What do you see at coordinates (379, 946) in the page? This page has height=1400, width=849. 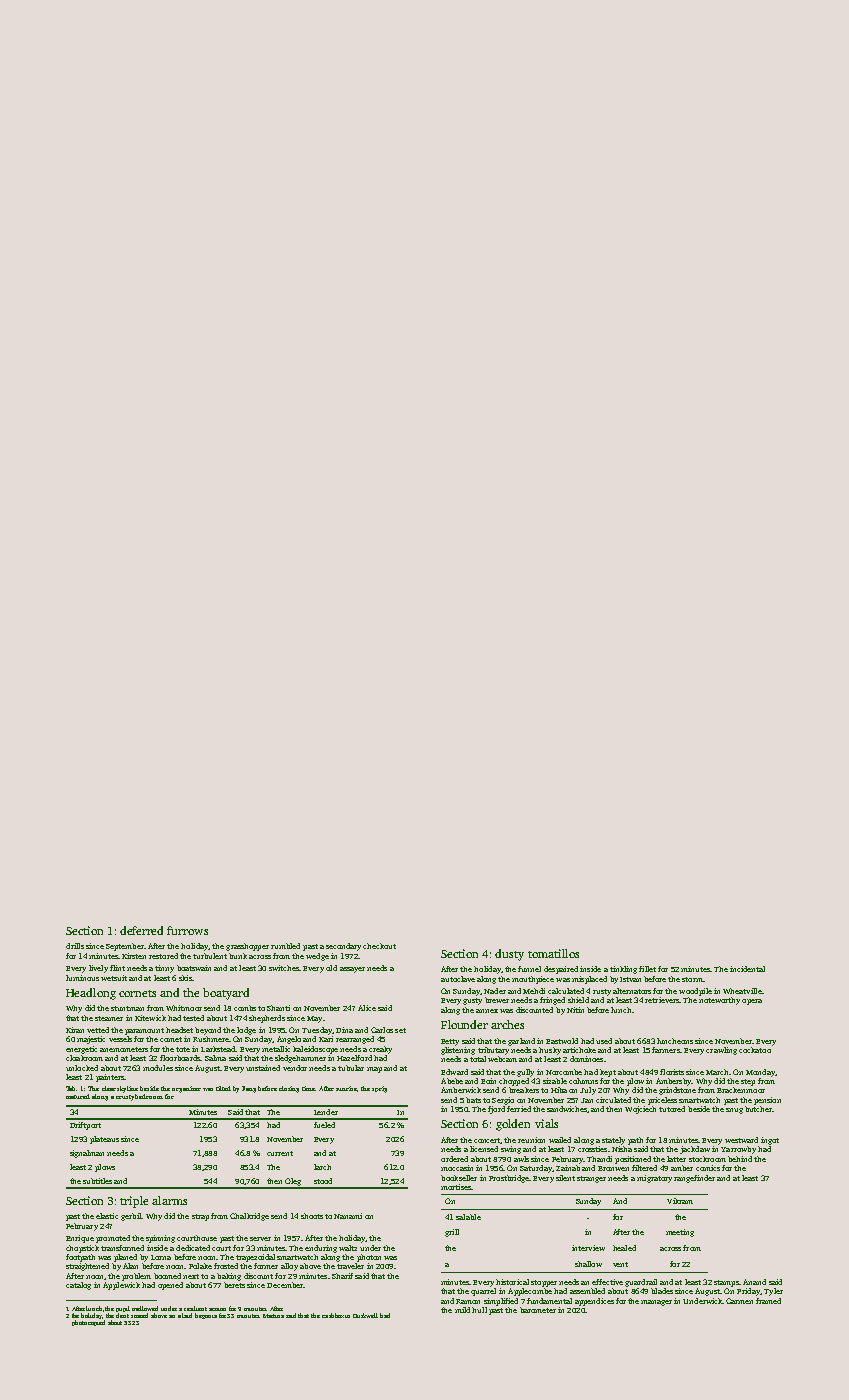 I see `checkout` at bounding box center [379, 946].
